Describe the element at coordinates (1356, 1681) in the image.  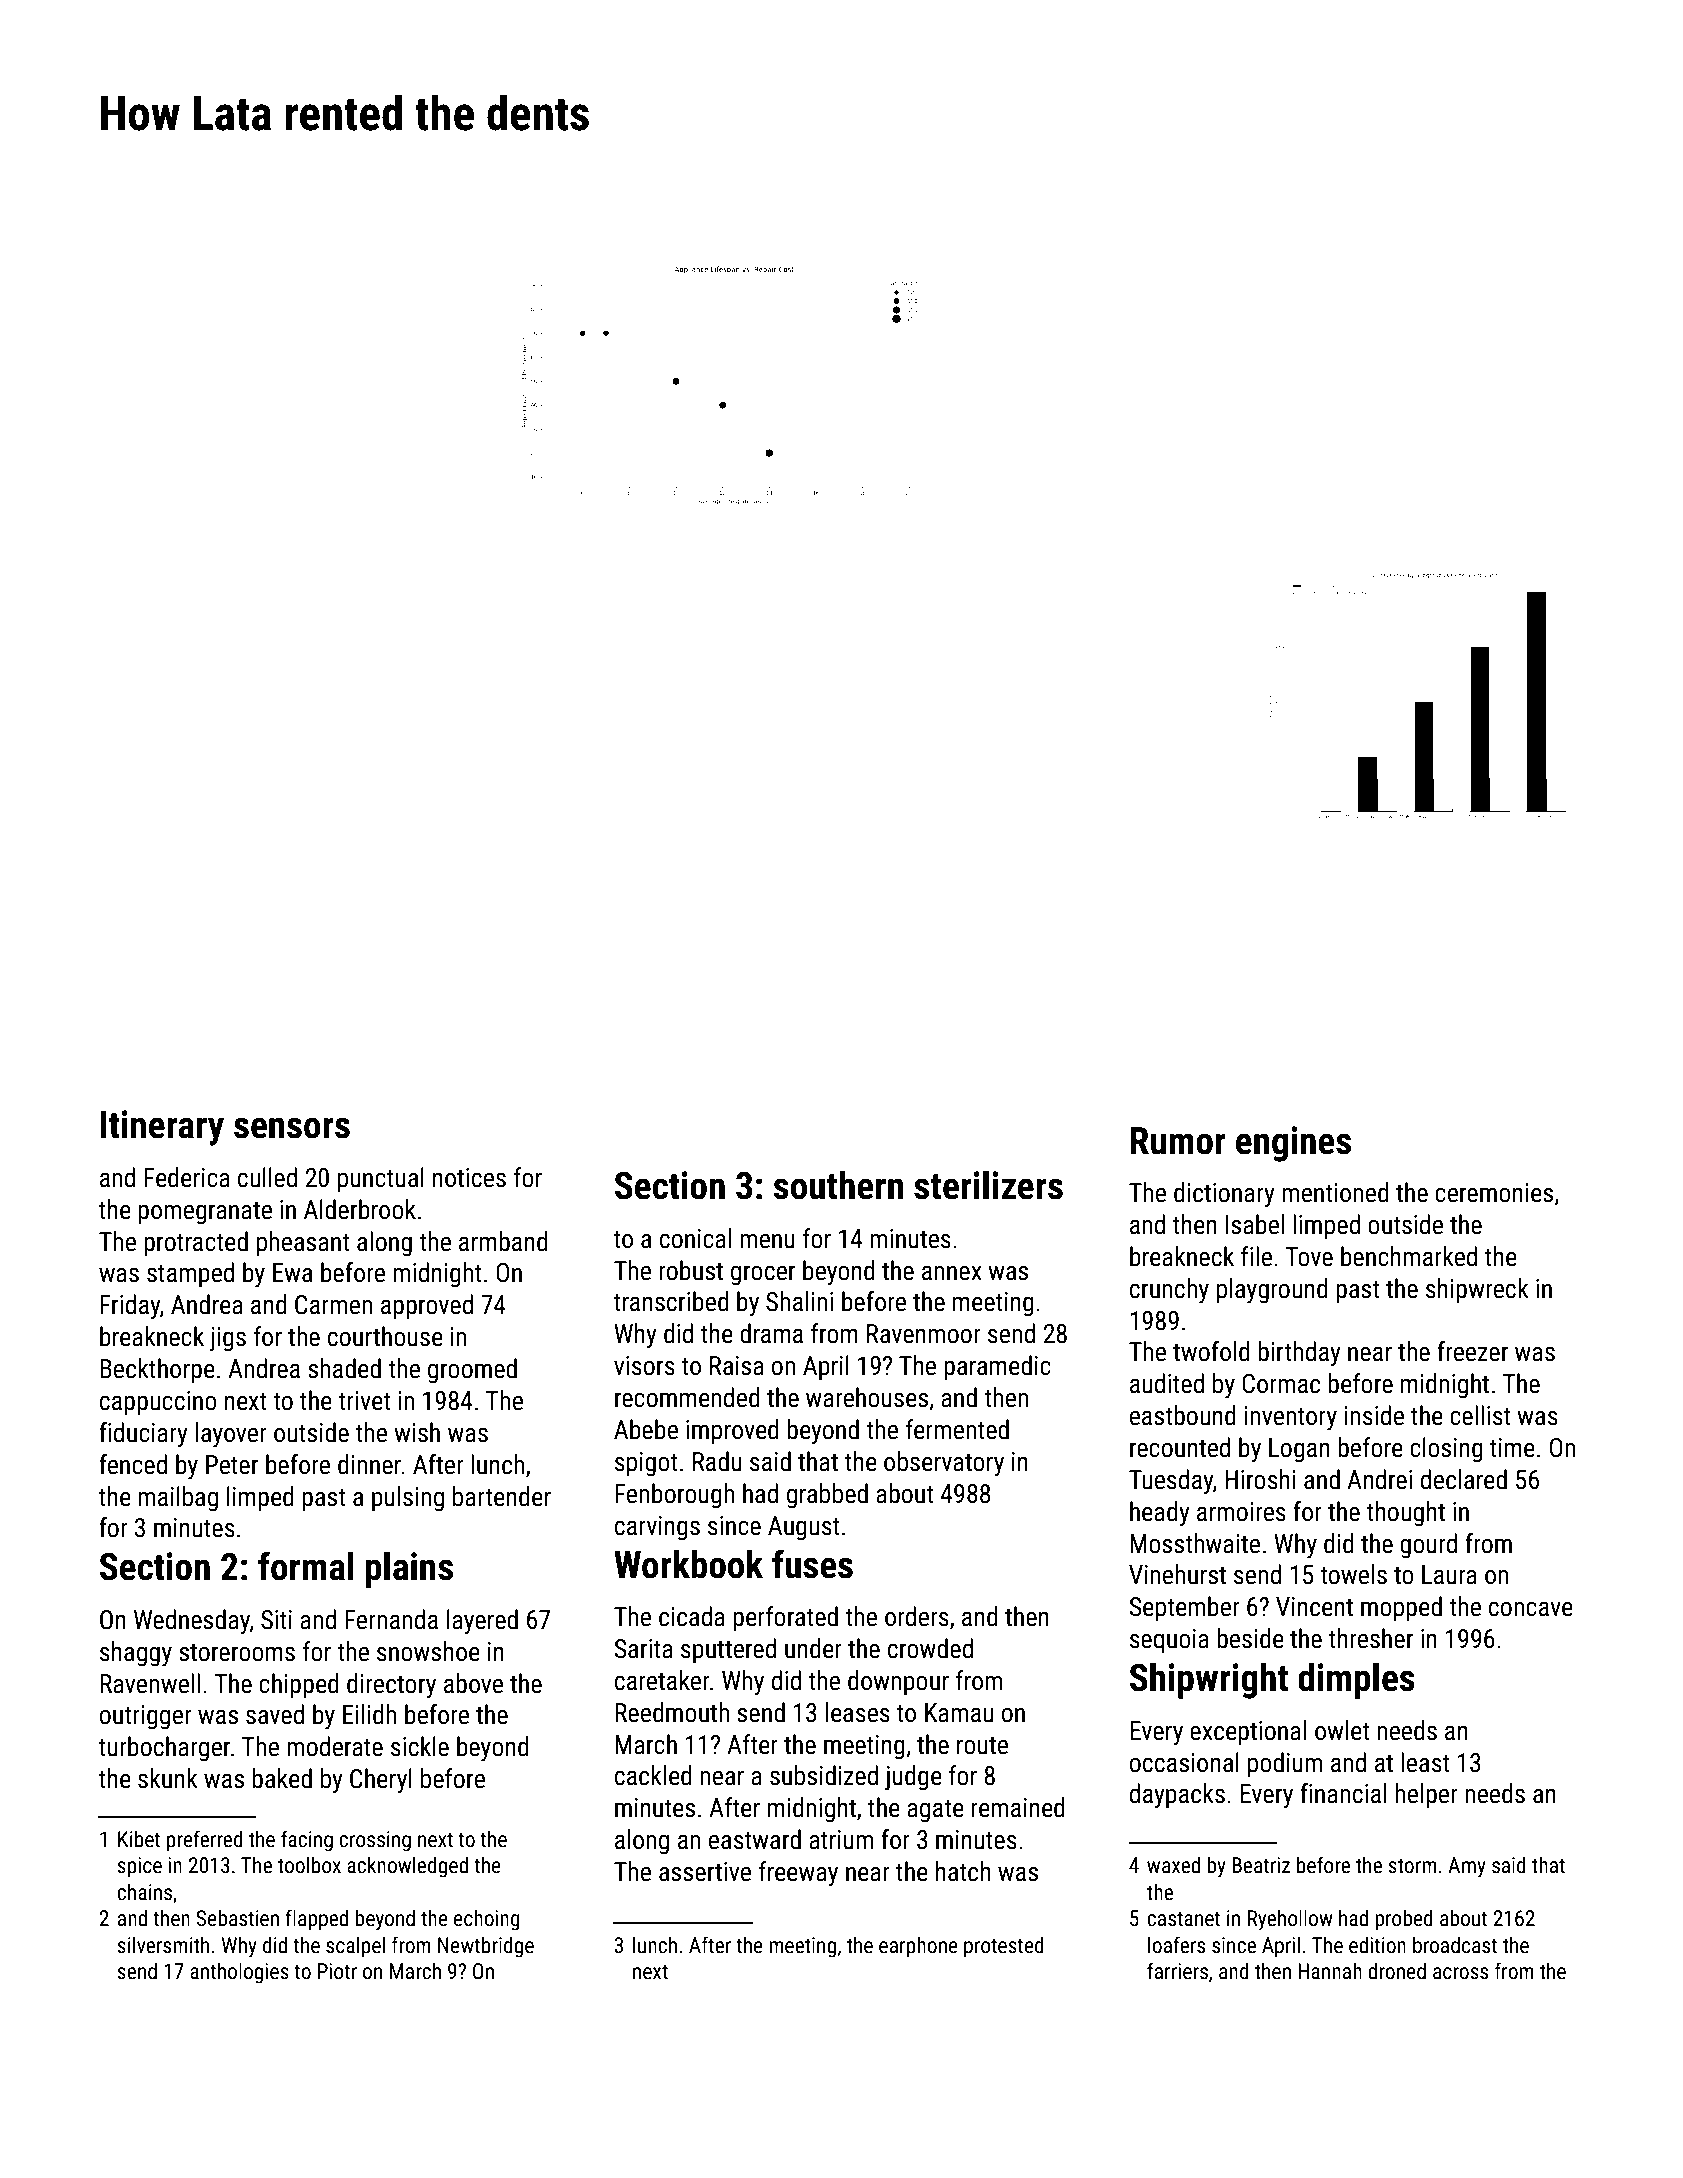
I see `dimples` at that location.
